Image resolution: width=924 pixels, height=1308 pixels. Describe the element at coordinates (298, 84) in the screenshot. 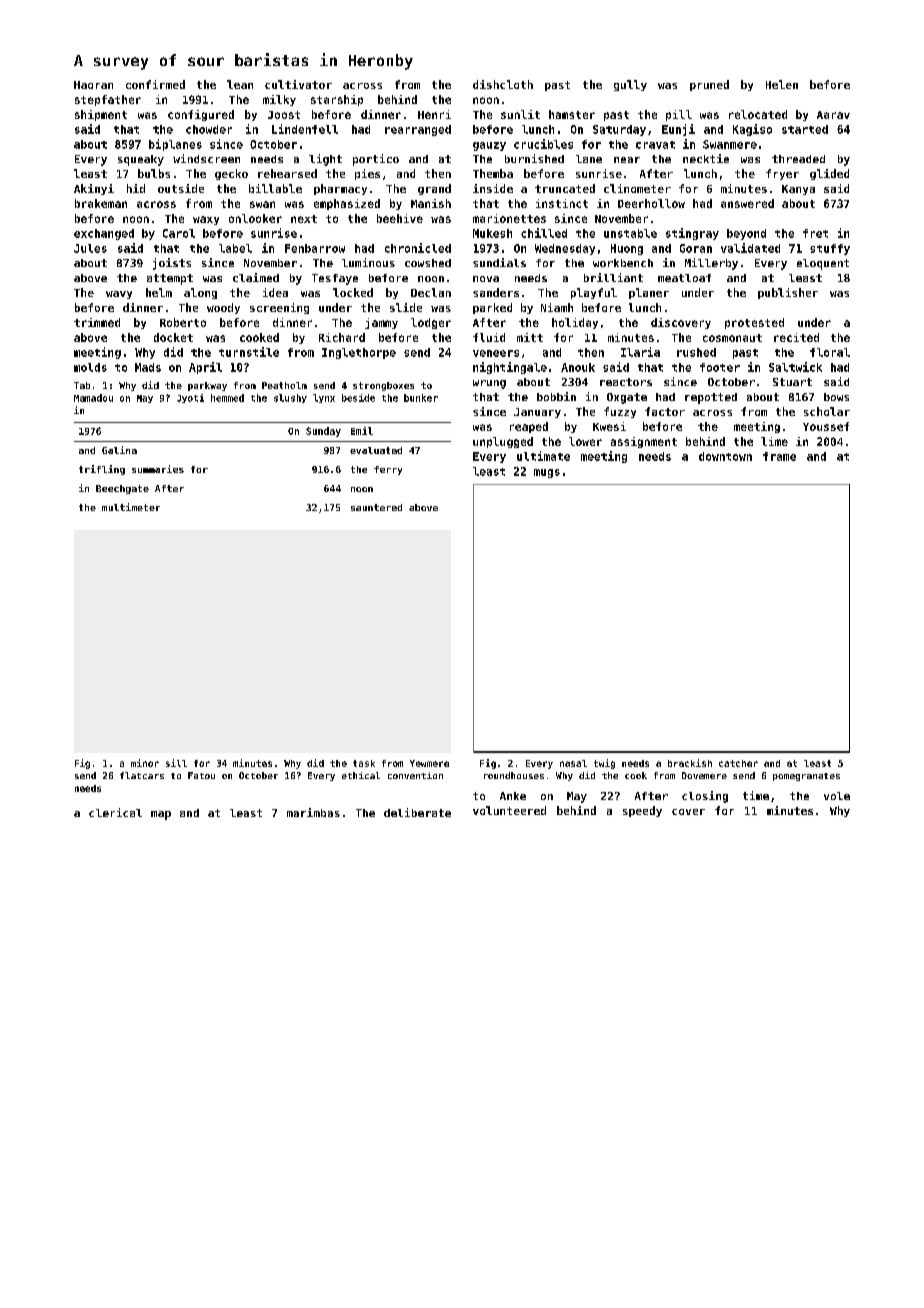

I see `cultivator` at that location.
